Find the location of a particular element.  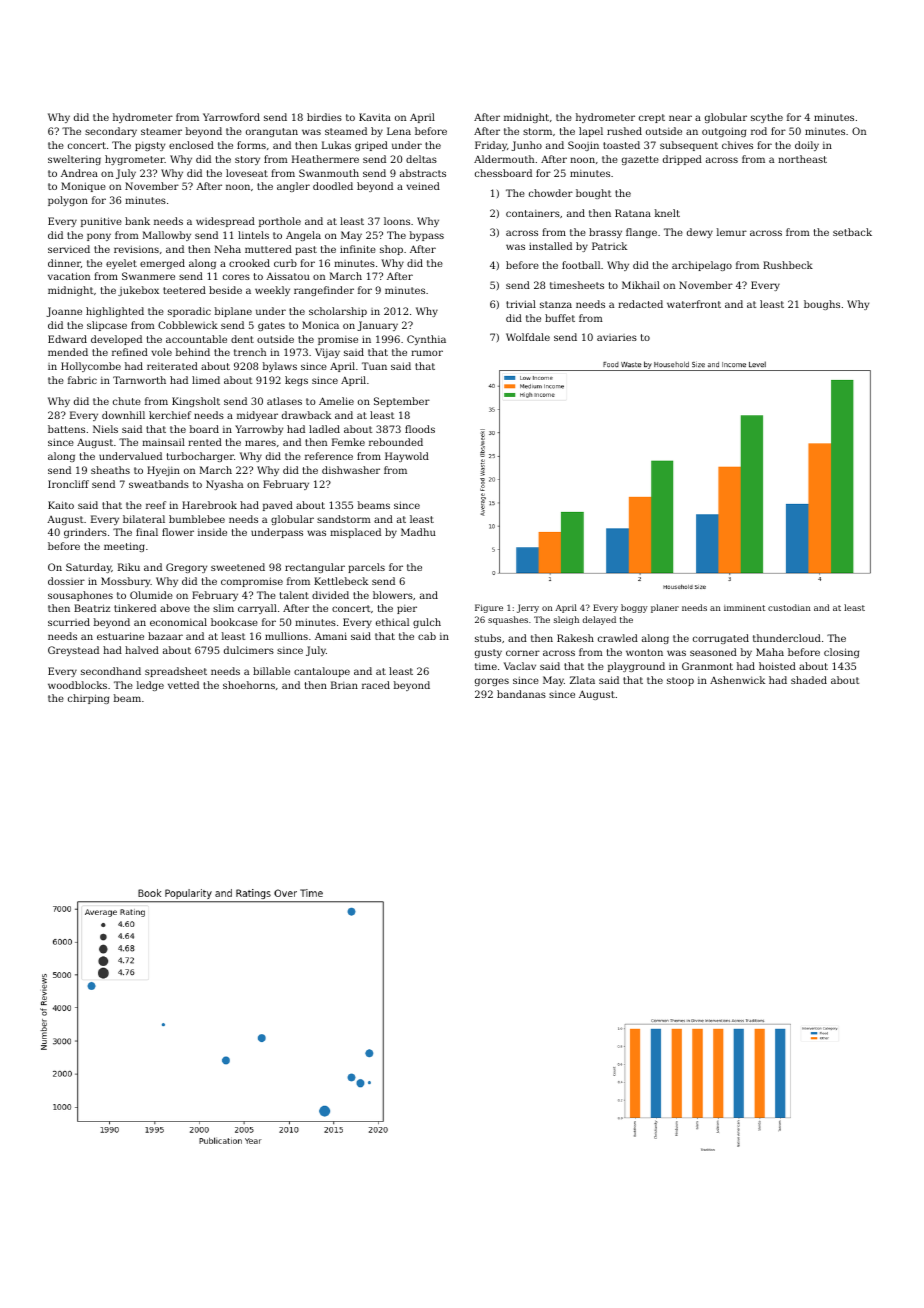

limed is located at coordinates (206, 380).
